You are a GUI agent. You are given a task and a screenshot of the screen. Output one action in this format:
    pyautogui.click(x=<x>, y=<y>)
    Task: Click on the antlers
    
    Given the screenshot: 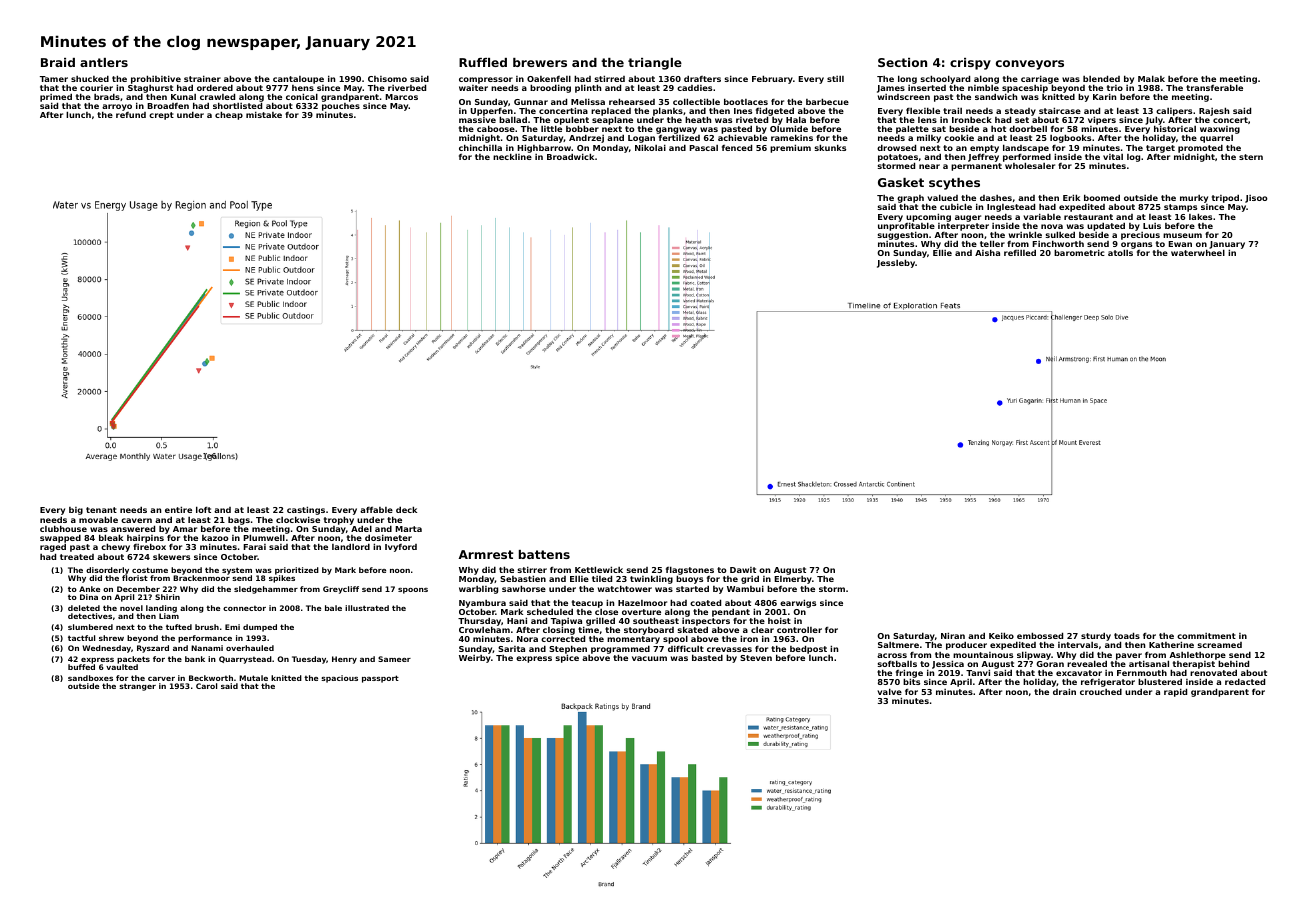 What is the action you would take?
    pyautogui.click(x=104, y=62)
